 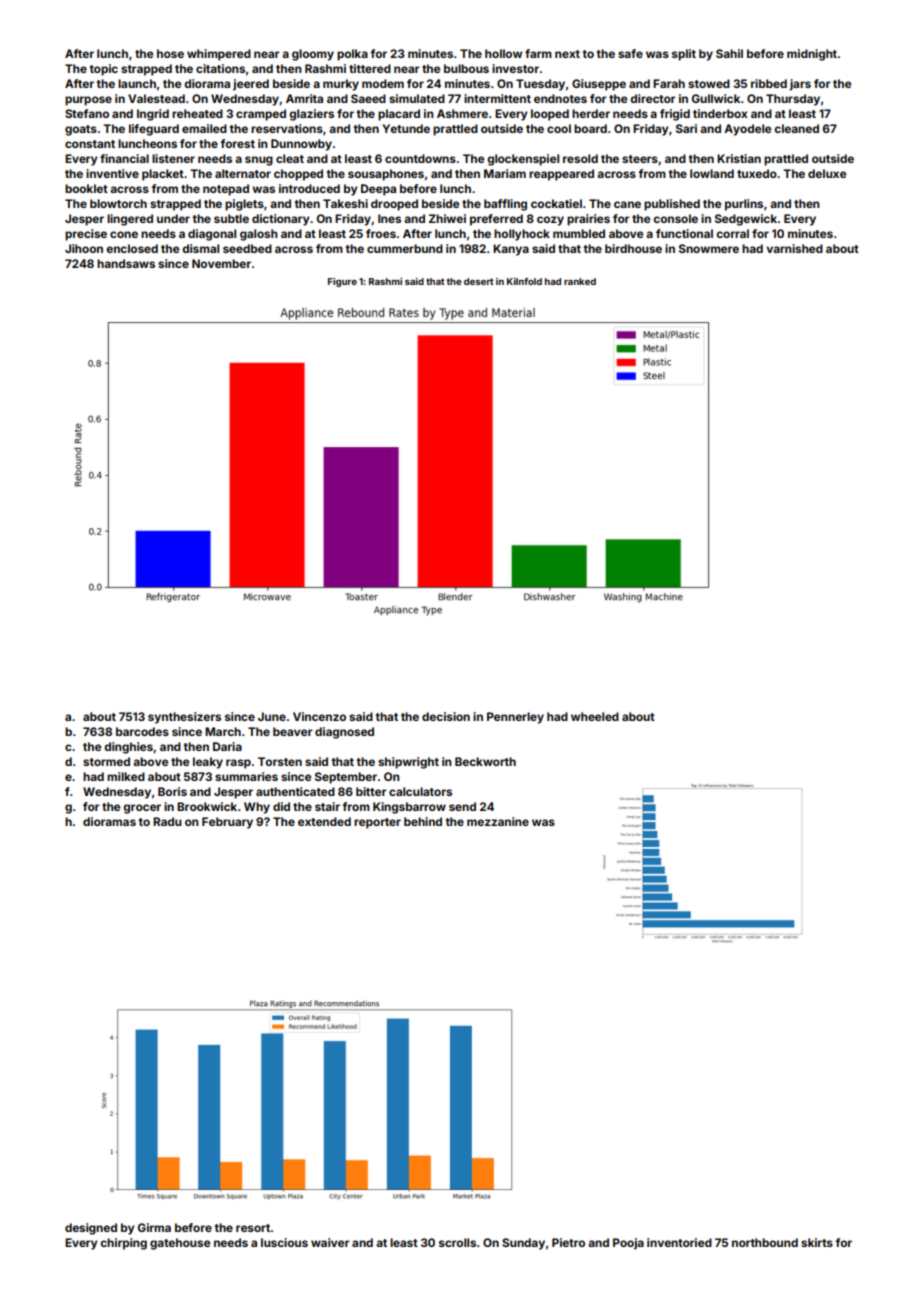 What do you see at coordinates (503, 53) in the image?
I see `hollow` at bounding box center [503, 53].
